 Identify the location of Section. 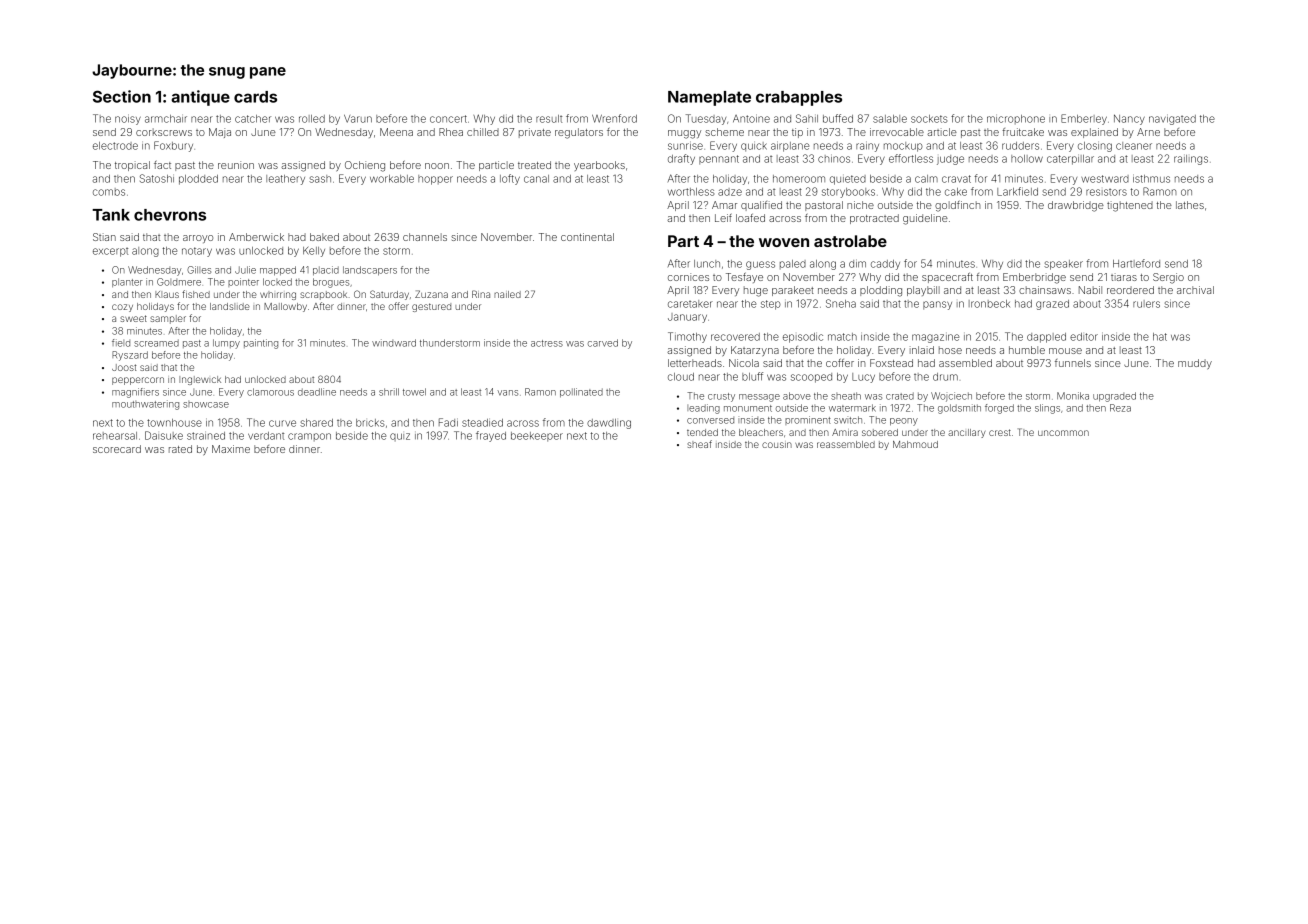
(122, 96).
